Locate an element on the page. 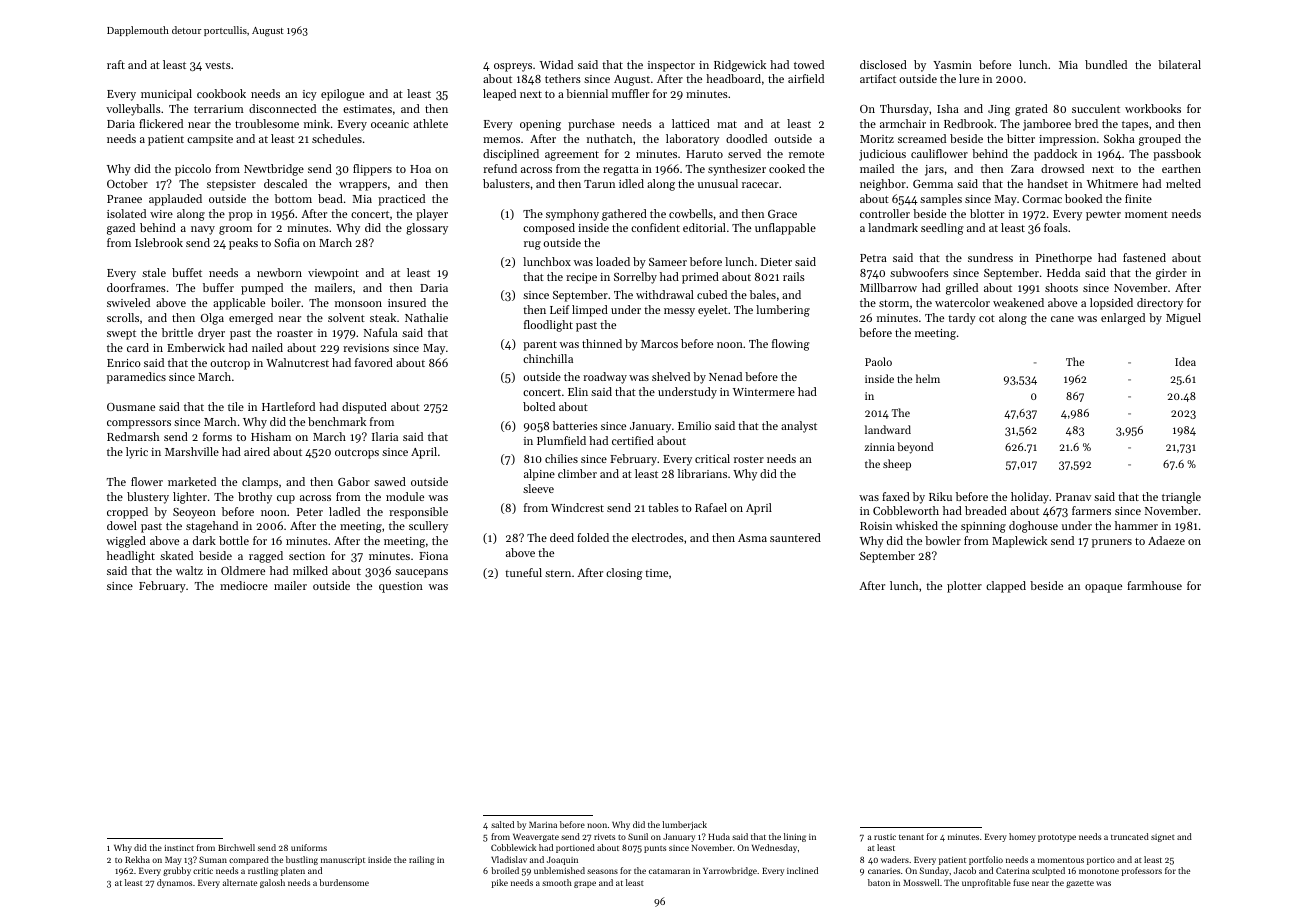 The image size is (1308, 924). stern is located at coordinates (558, 573).
